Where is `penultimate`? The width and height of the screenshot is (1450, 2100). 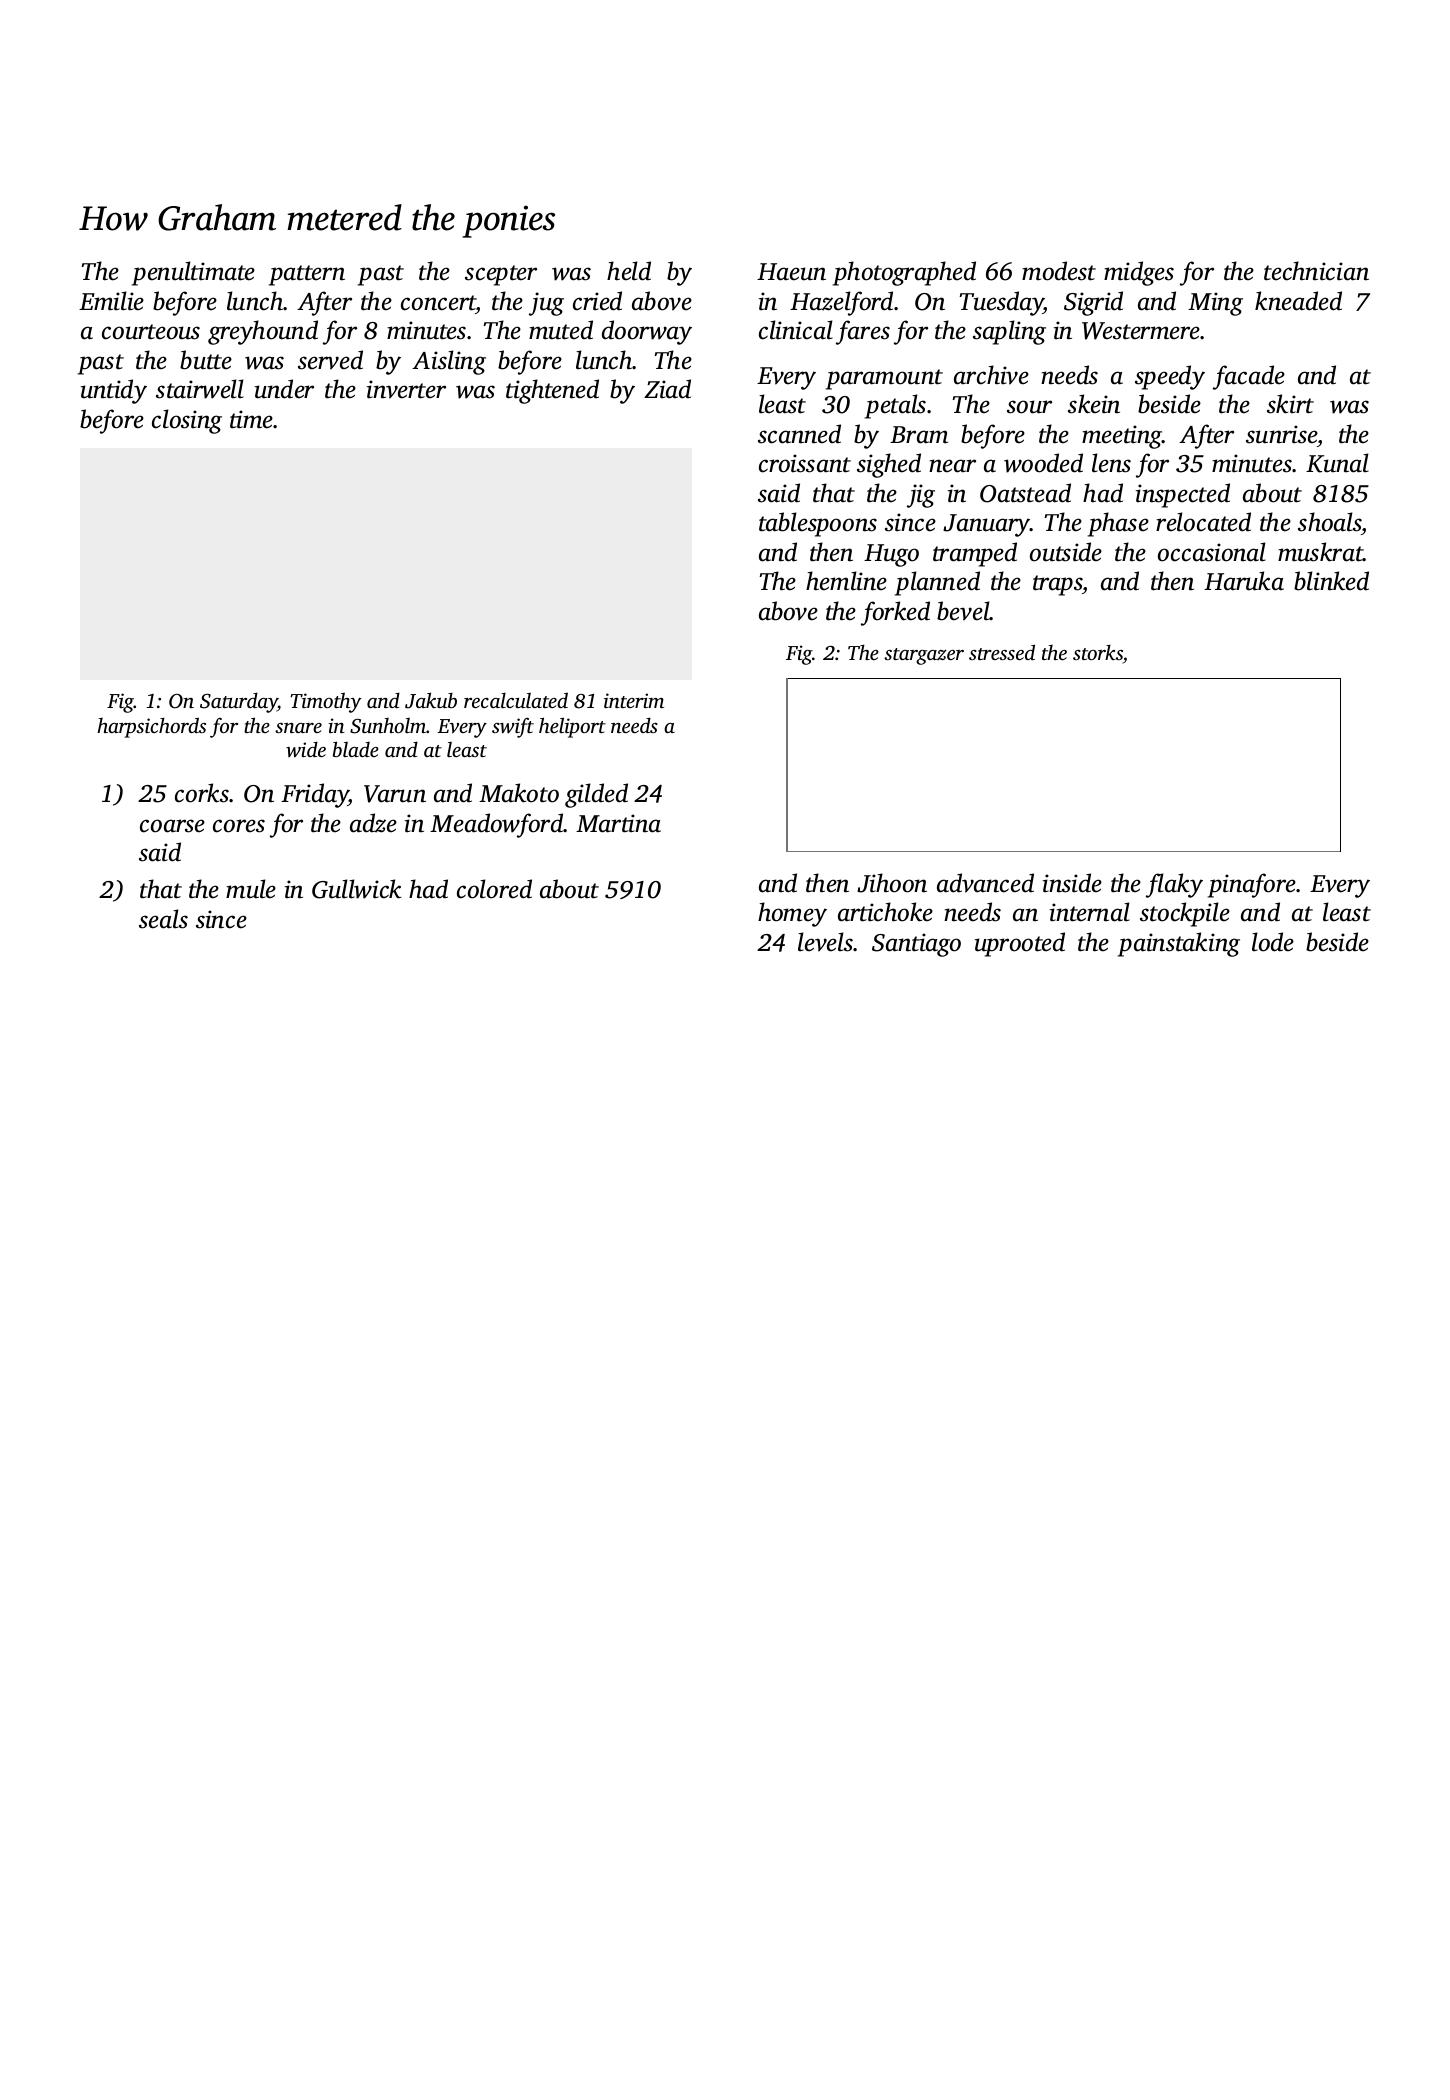
penultimate is located at coordinates (193, 273).
